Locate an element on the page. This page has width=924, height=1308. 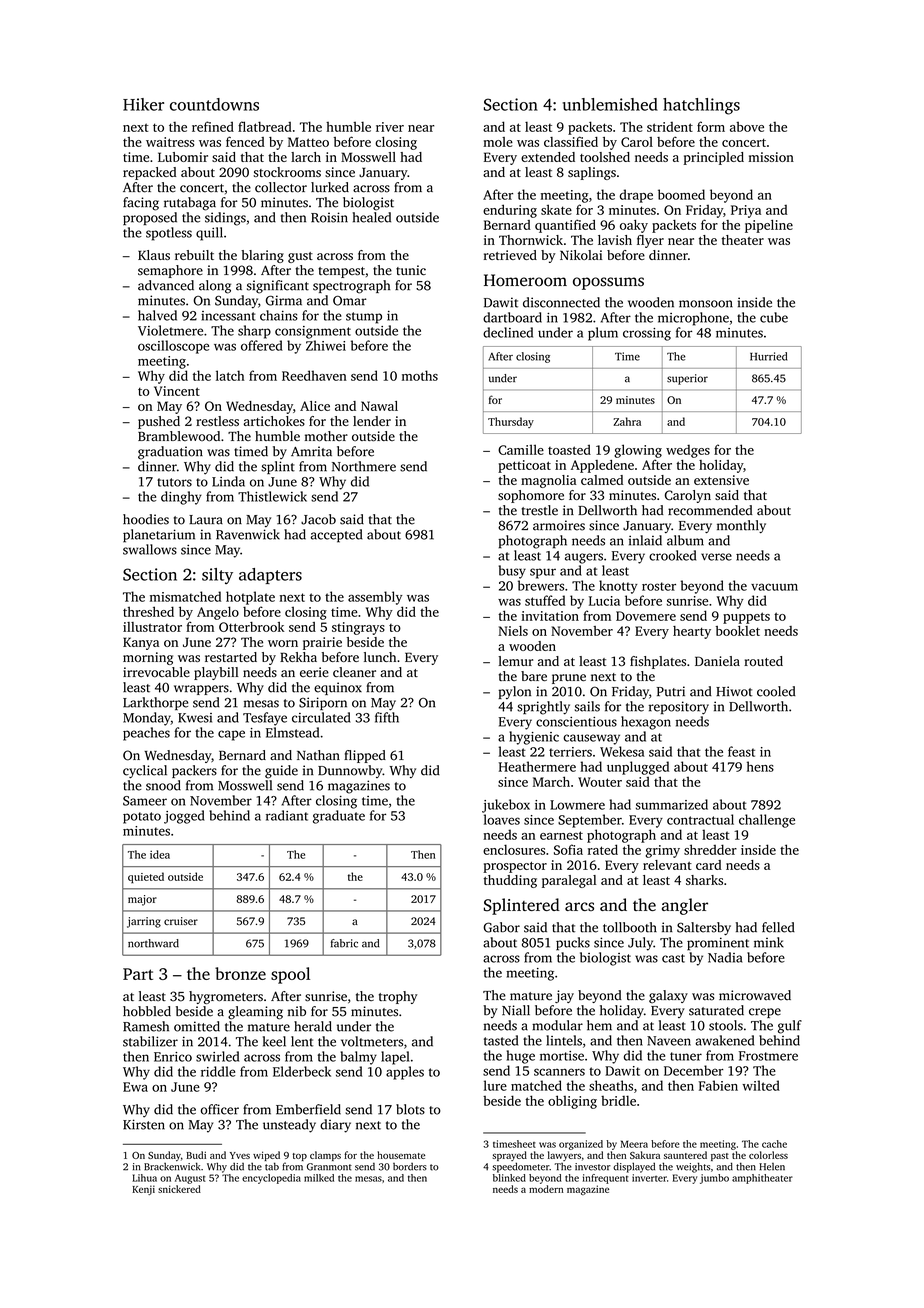
mission is located at coordinates (771, 157).
